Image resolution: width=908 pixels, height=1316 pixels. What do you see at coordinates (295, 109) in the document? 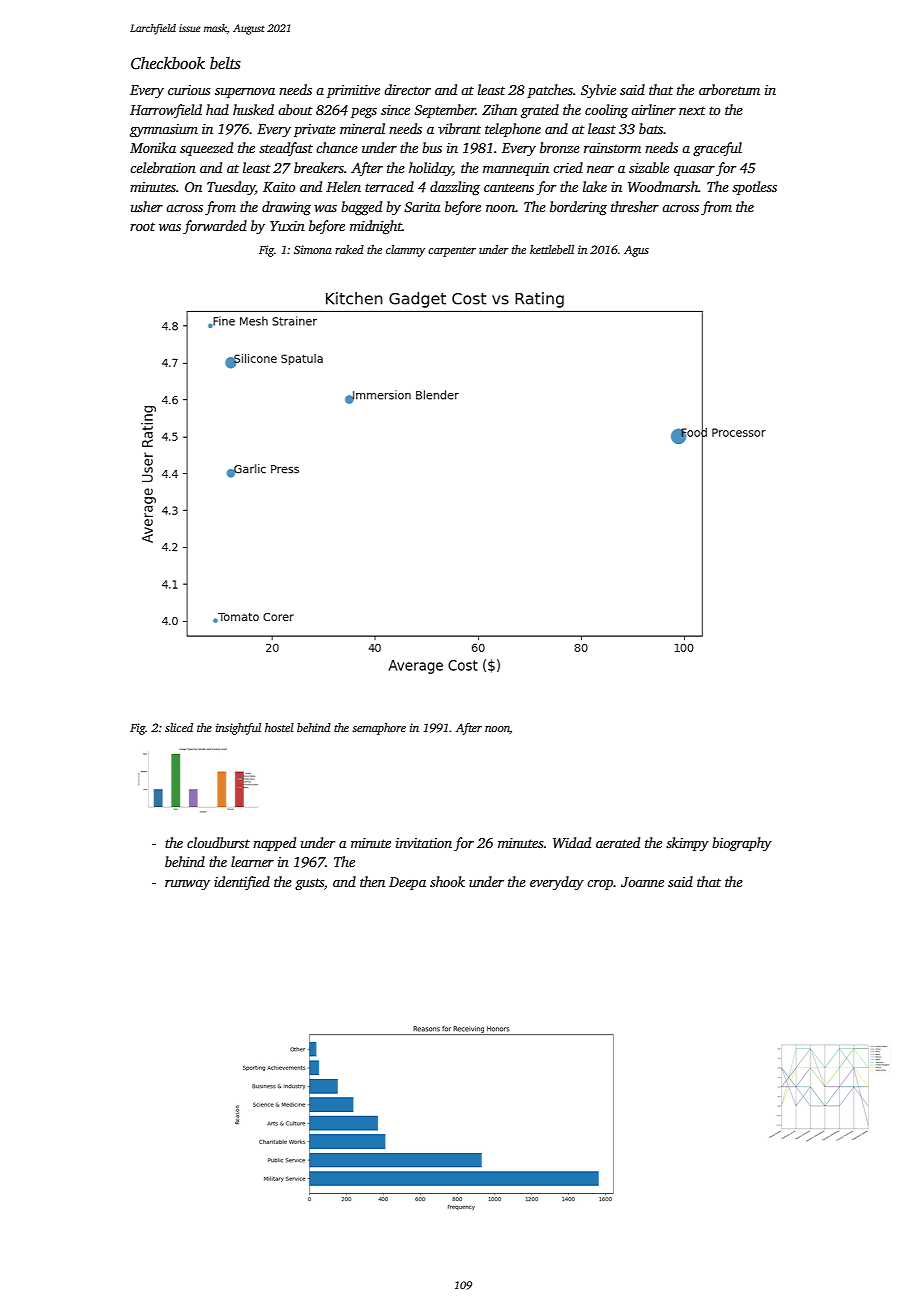
I see `about` at bounding box center [295, 109].
